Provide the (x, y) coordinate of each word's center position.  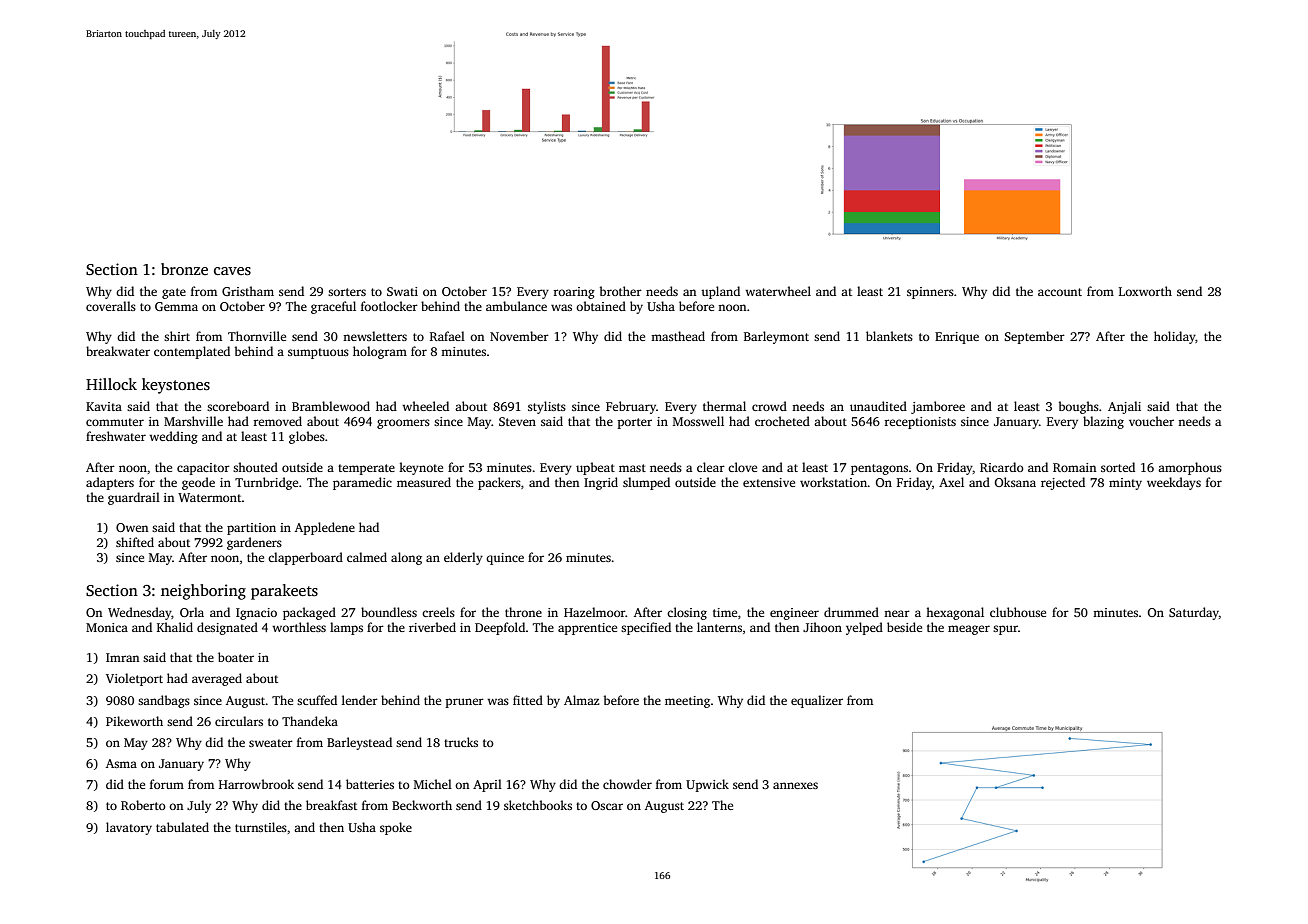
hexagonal (955, 613)
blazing (1103, 422)
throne (523, 612)
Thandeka (310, 721)
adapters (110, 483)
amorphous (1190, 468)
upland (720, 292)
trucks (461, 742)
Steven (517, 421)
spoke (396, 828)
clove (742, 467)
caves (232, 271)
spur (1005, 630)
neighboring (203, 592)
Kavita (104, 406)
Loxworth (1145, 291)
